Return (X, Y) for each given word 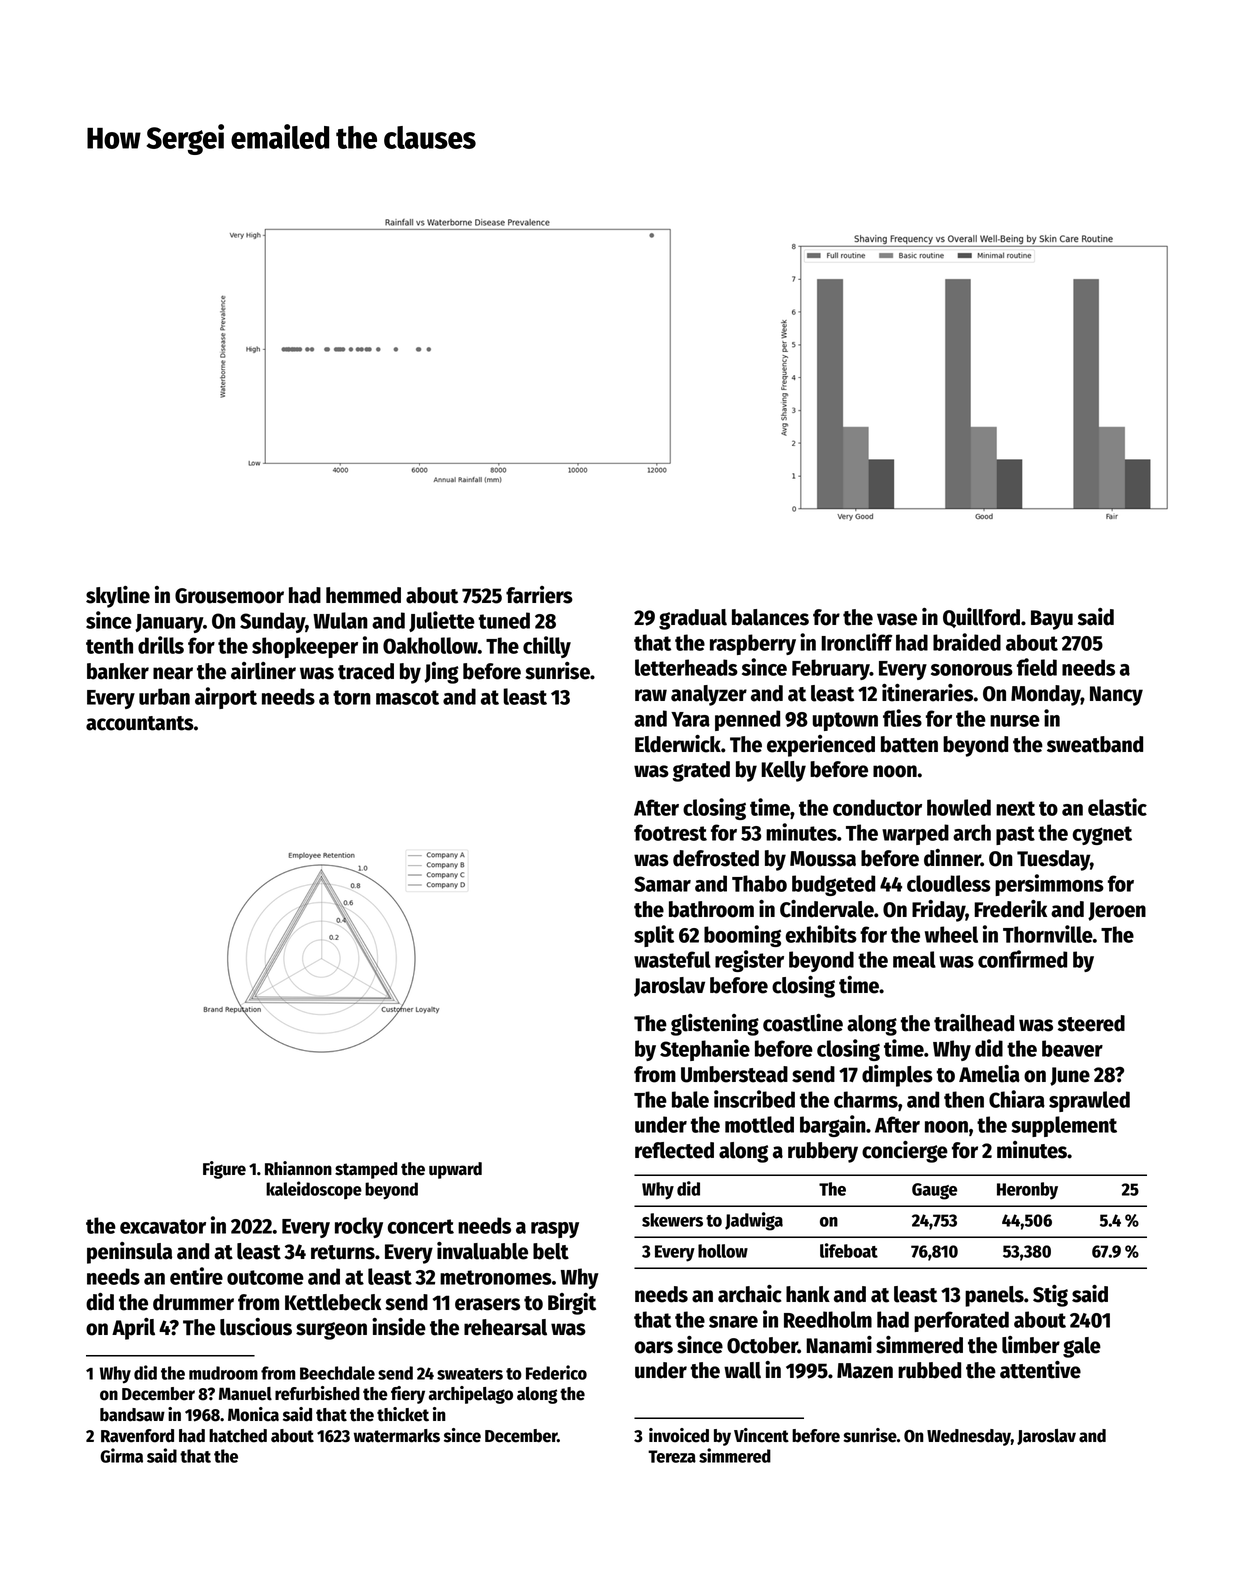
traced (366, 671)
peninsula (129, 1253)
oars (654, 1347)
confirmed (1022, 959)
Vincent (761, 1435)
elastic (1117, 807)
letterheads (686, 667)
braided (967, 642)
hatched (238, 1436)
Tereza (672, 1456)
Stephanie (705, 1050)
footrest (670, 832)
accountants (140, 723)
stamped (366, 1170)
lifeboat (849, 1250)
